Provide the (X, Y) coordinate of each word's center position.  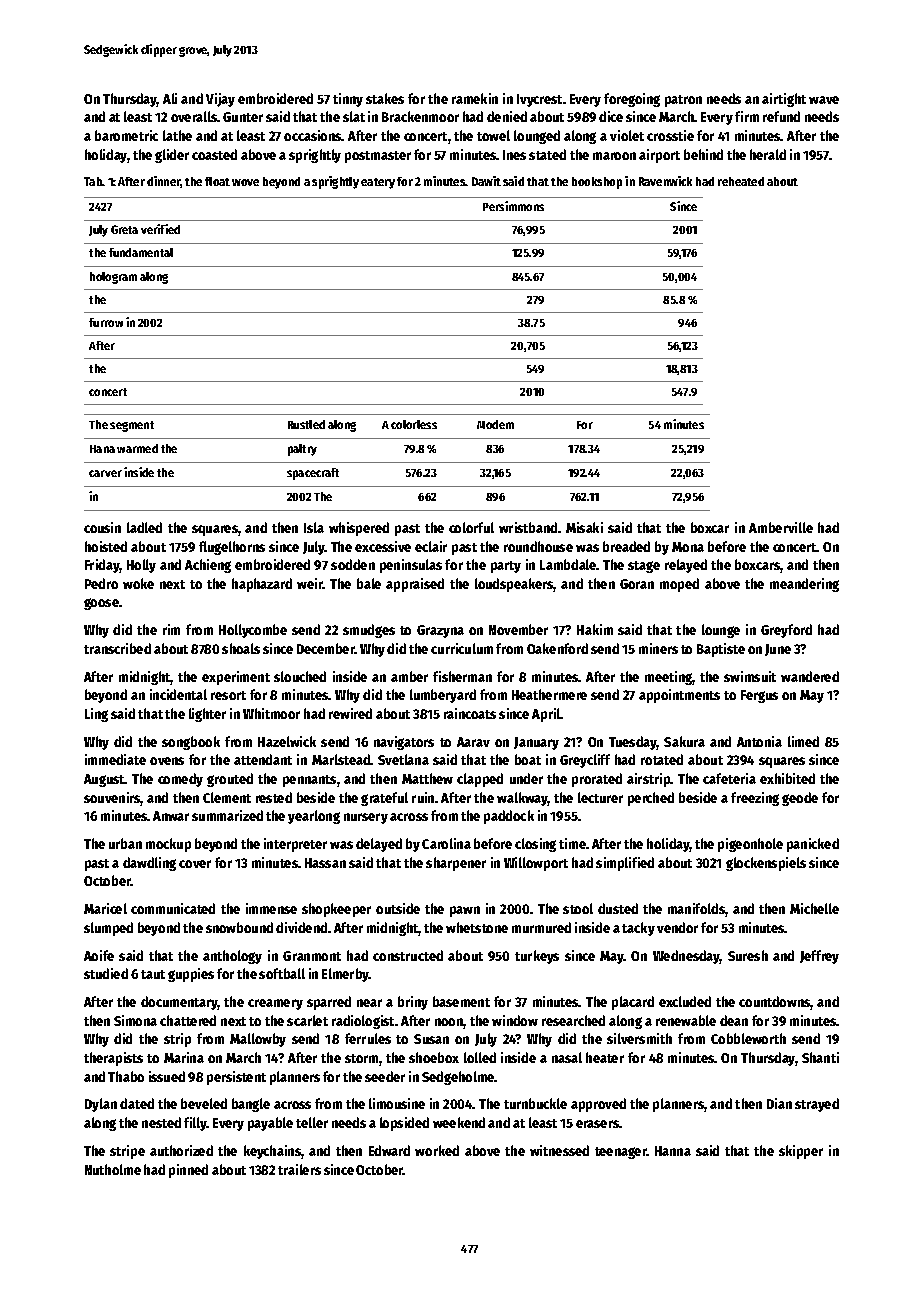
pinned (188, 1171)
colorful (471, 527)
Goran (637, 584)
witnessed (559, 1150)
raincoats (470, 713)
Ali (170, 98)
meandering (804, 585)
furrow (106, 322)
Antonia (759, 741)
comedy (180, 780)
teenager (621, 1153)
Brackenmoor (420, 116)
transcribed (117, 648)
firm (747, 116)
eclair (431, 546)
